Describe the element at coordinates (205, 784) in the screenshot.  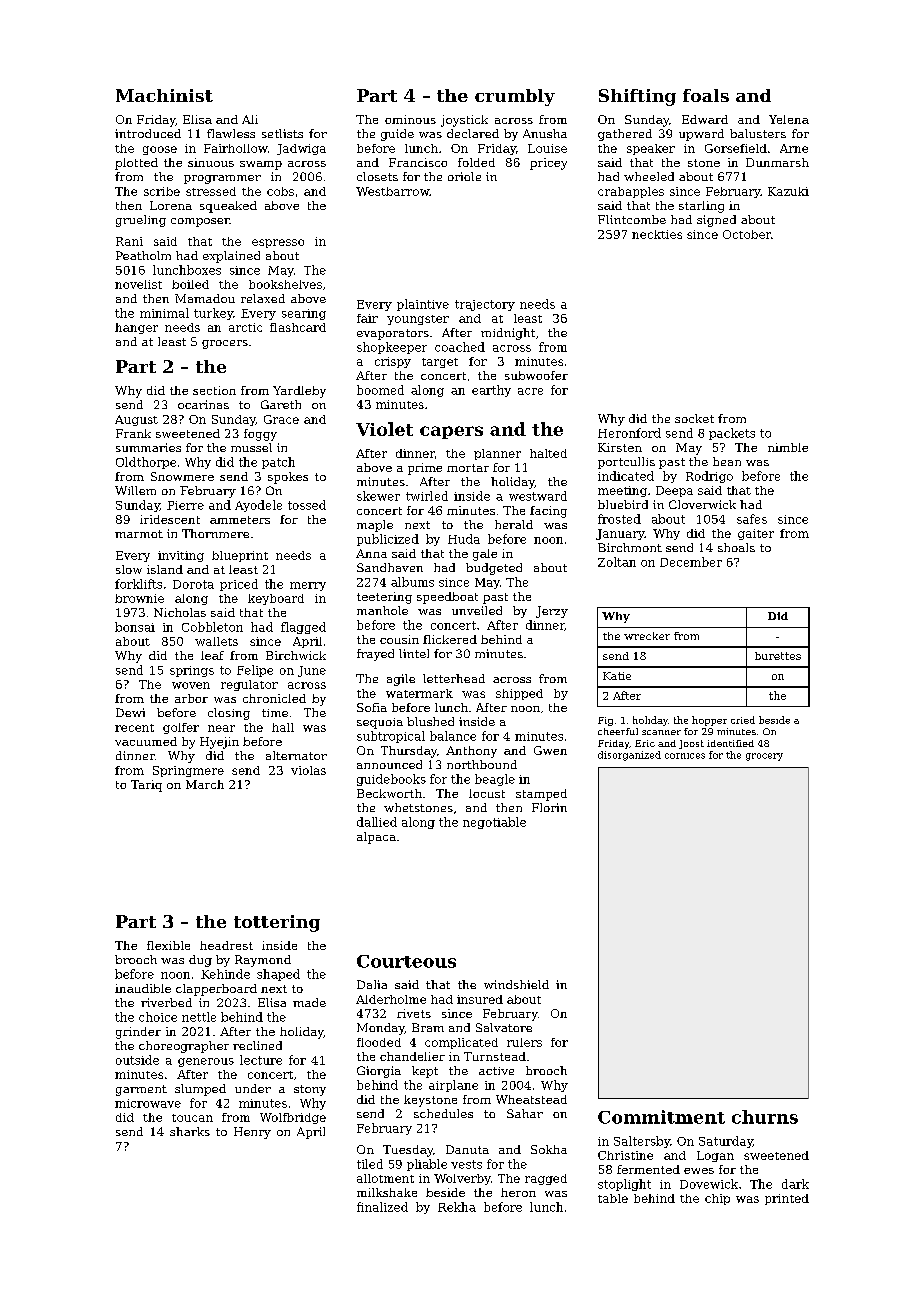
I see `March` at that location.
